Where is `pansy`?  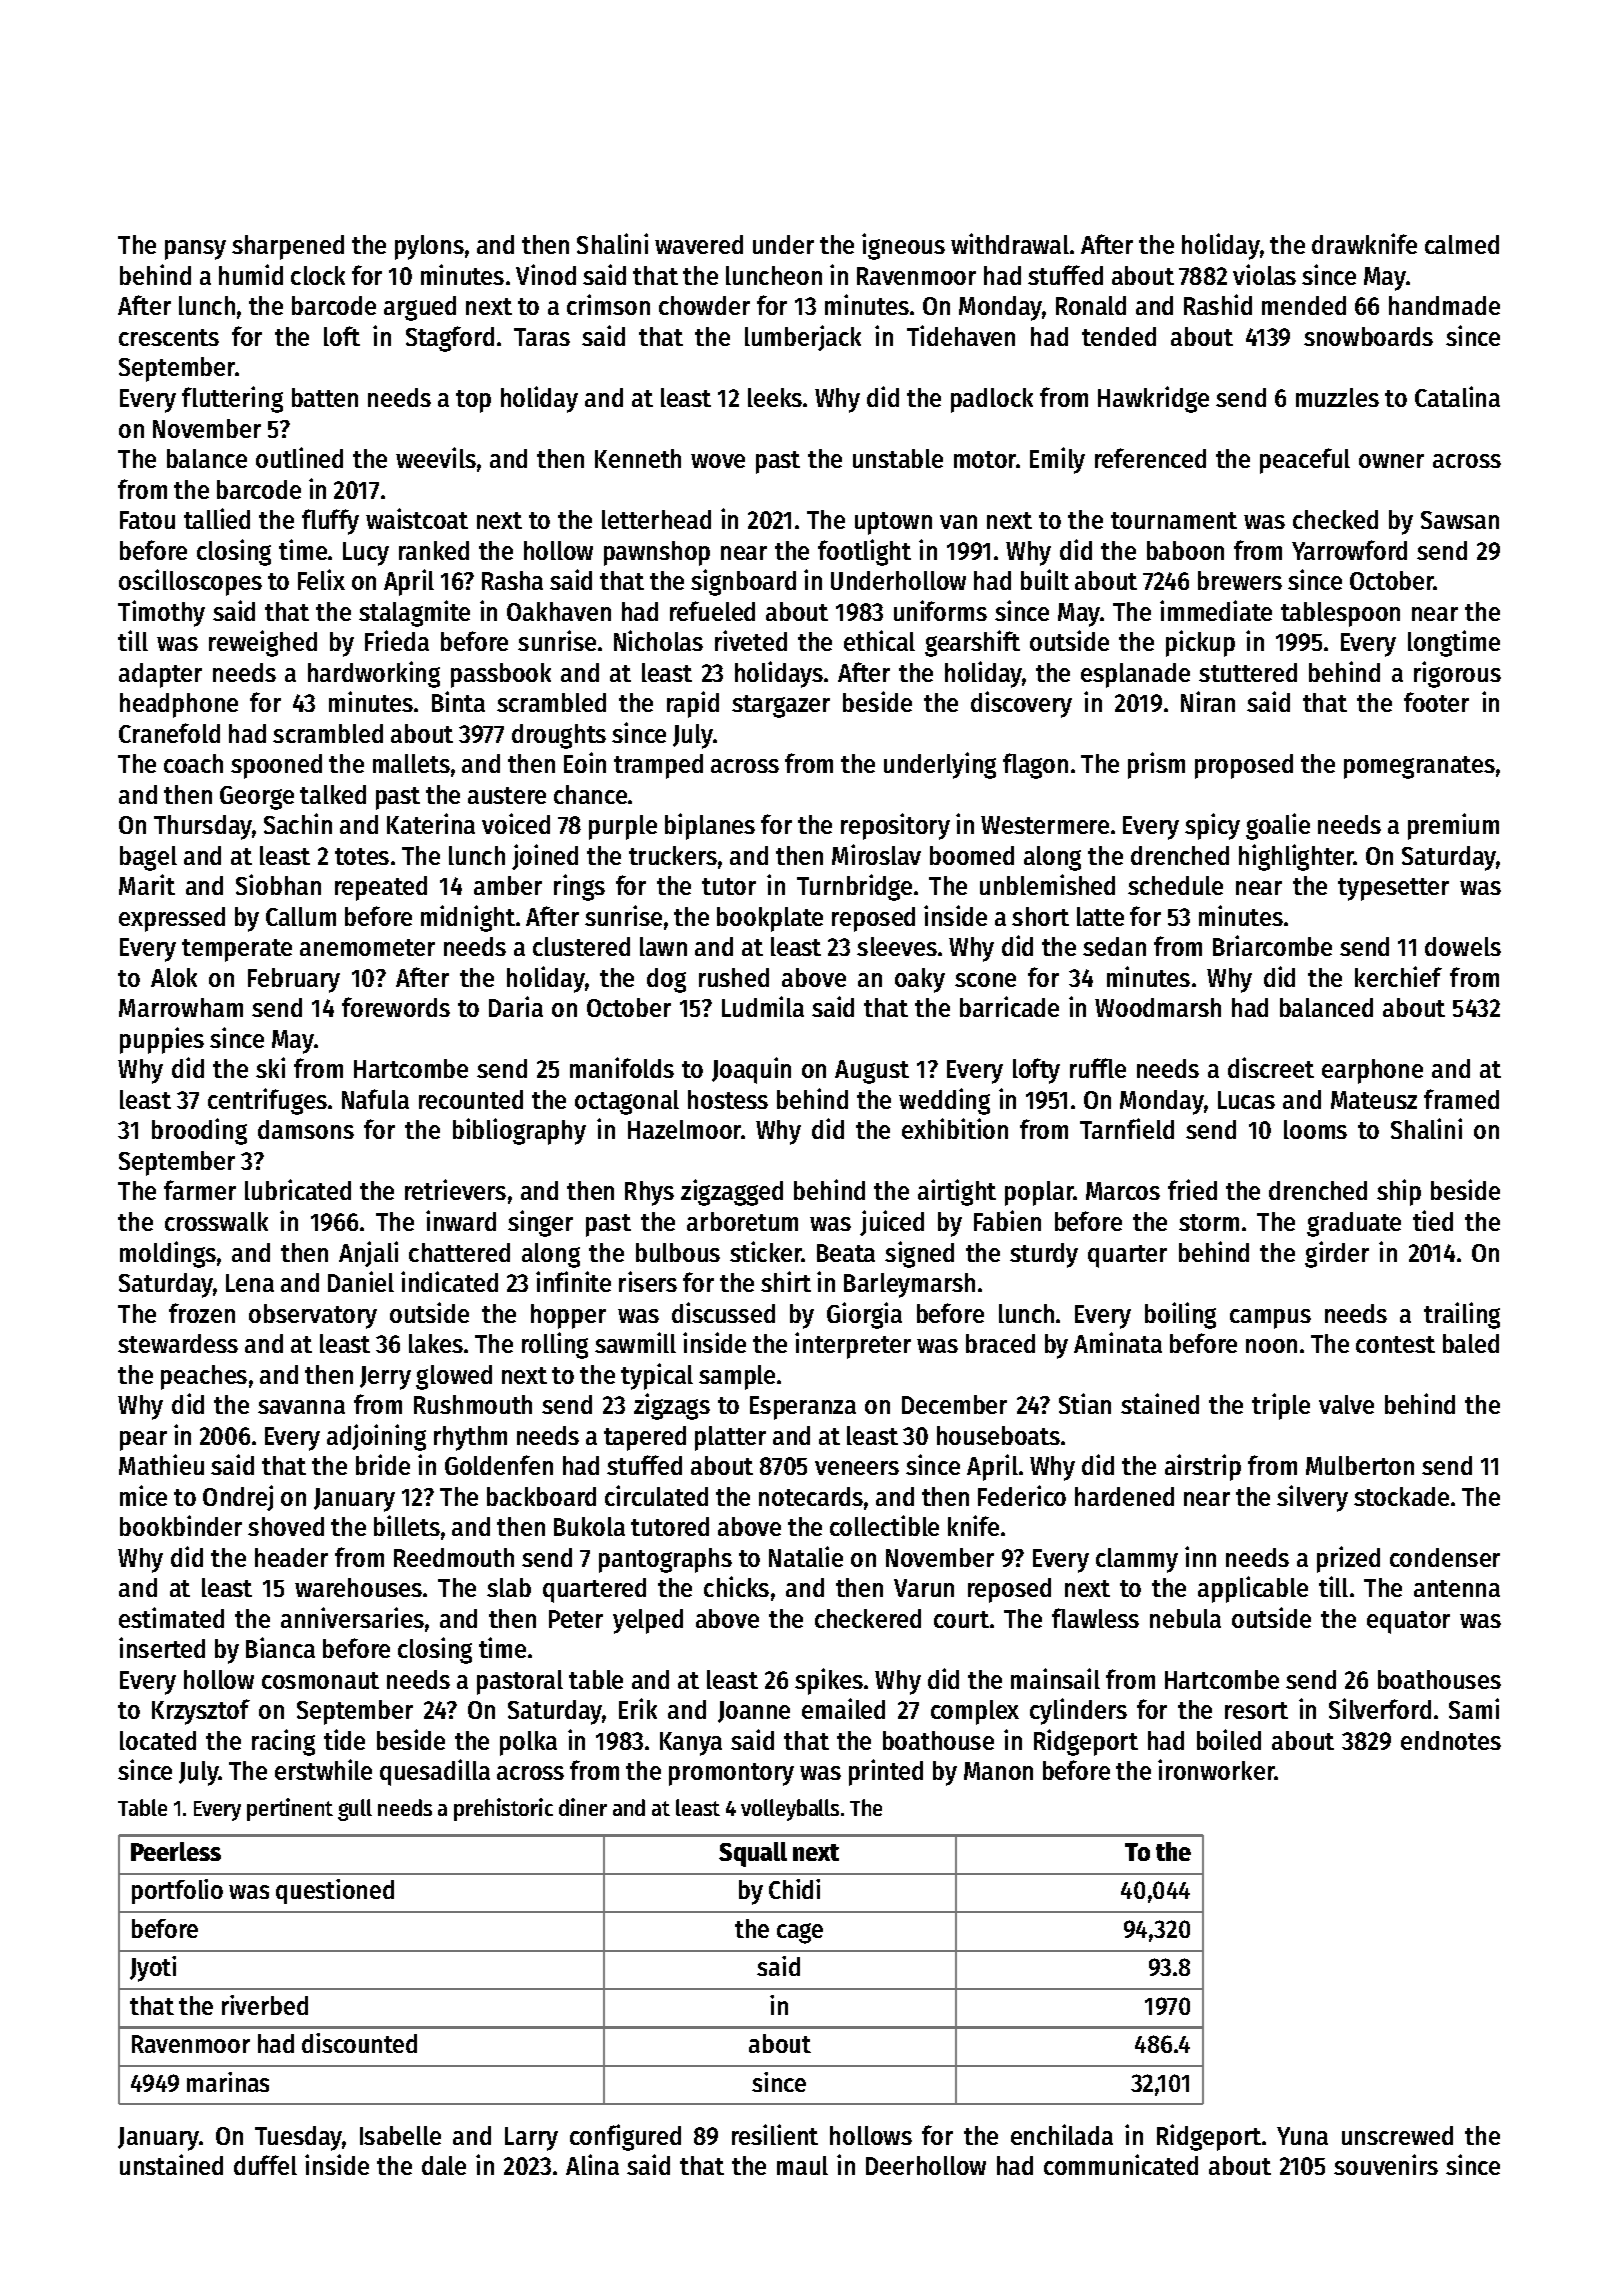
pansy is located at coordinates (195, 250).
